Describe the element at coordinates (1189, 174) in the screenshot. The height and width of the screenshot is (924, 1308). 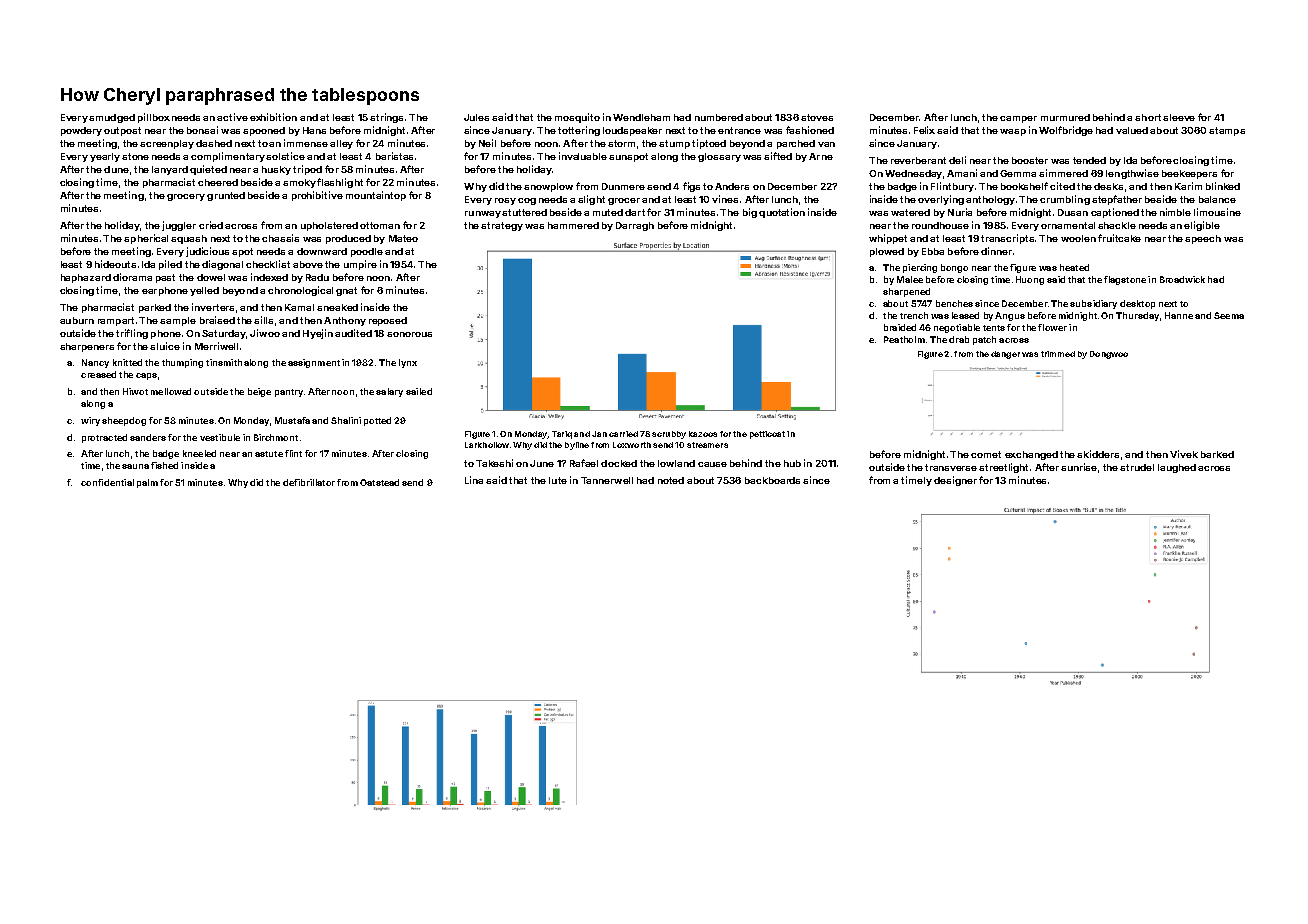
I see `beekeepers` at that location.
